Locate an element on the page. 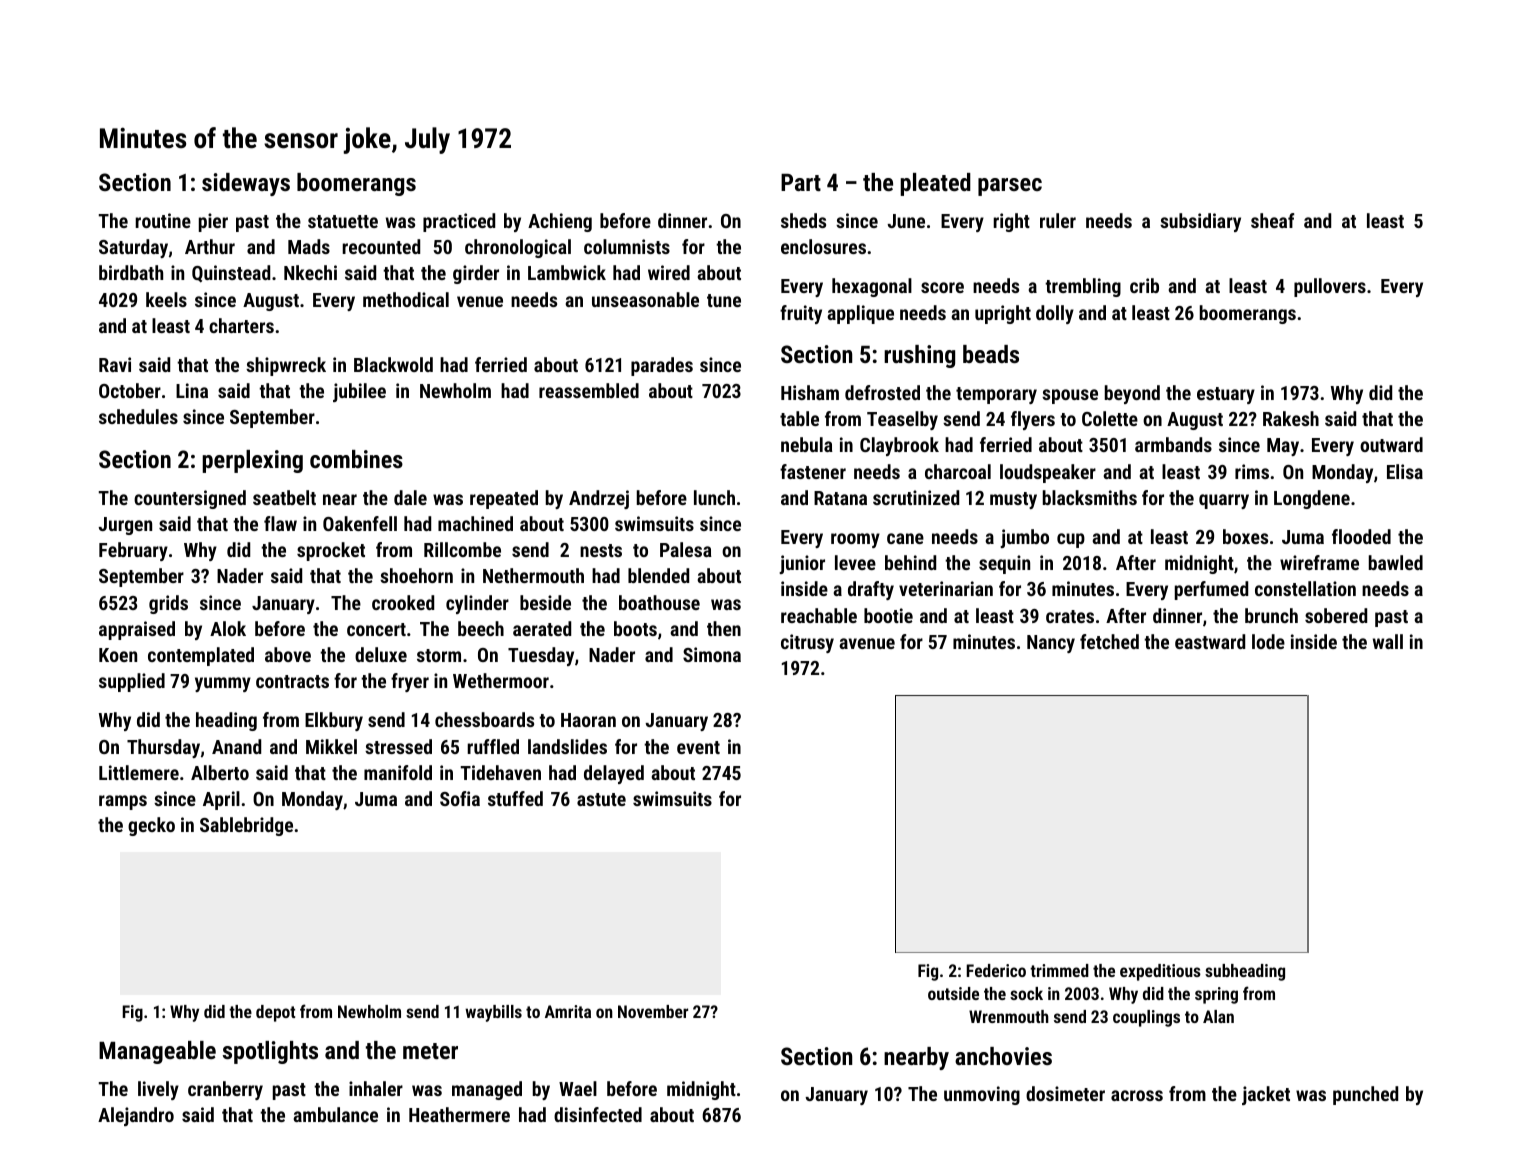 Image resolution: width=1522 pixels, height=1176 pixels. trimmed is located at coordinates (1059, 970).
